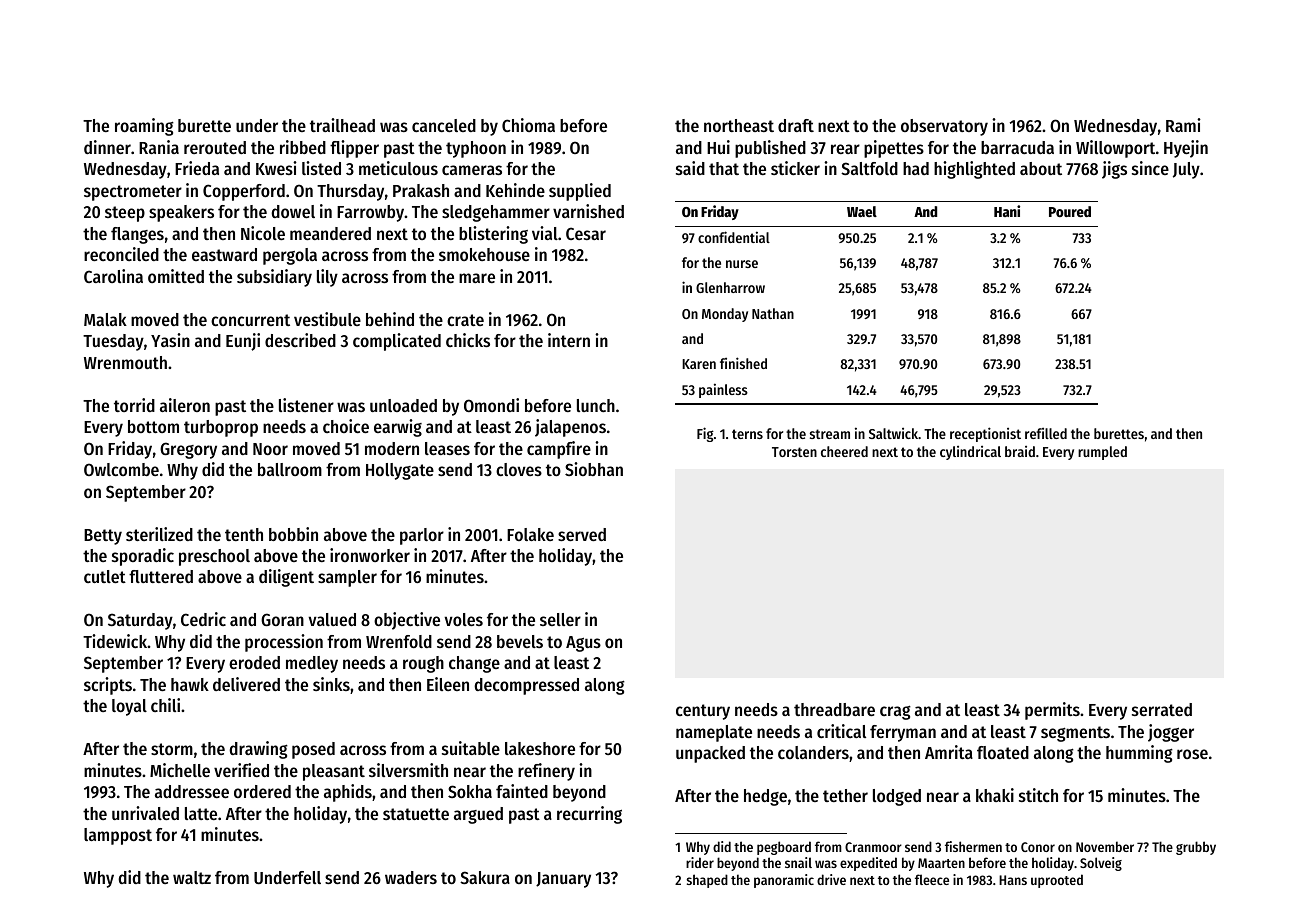  I want to click on Torsten, so click(794, 452).
